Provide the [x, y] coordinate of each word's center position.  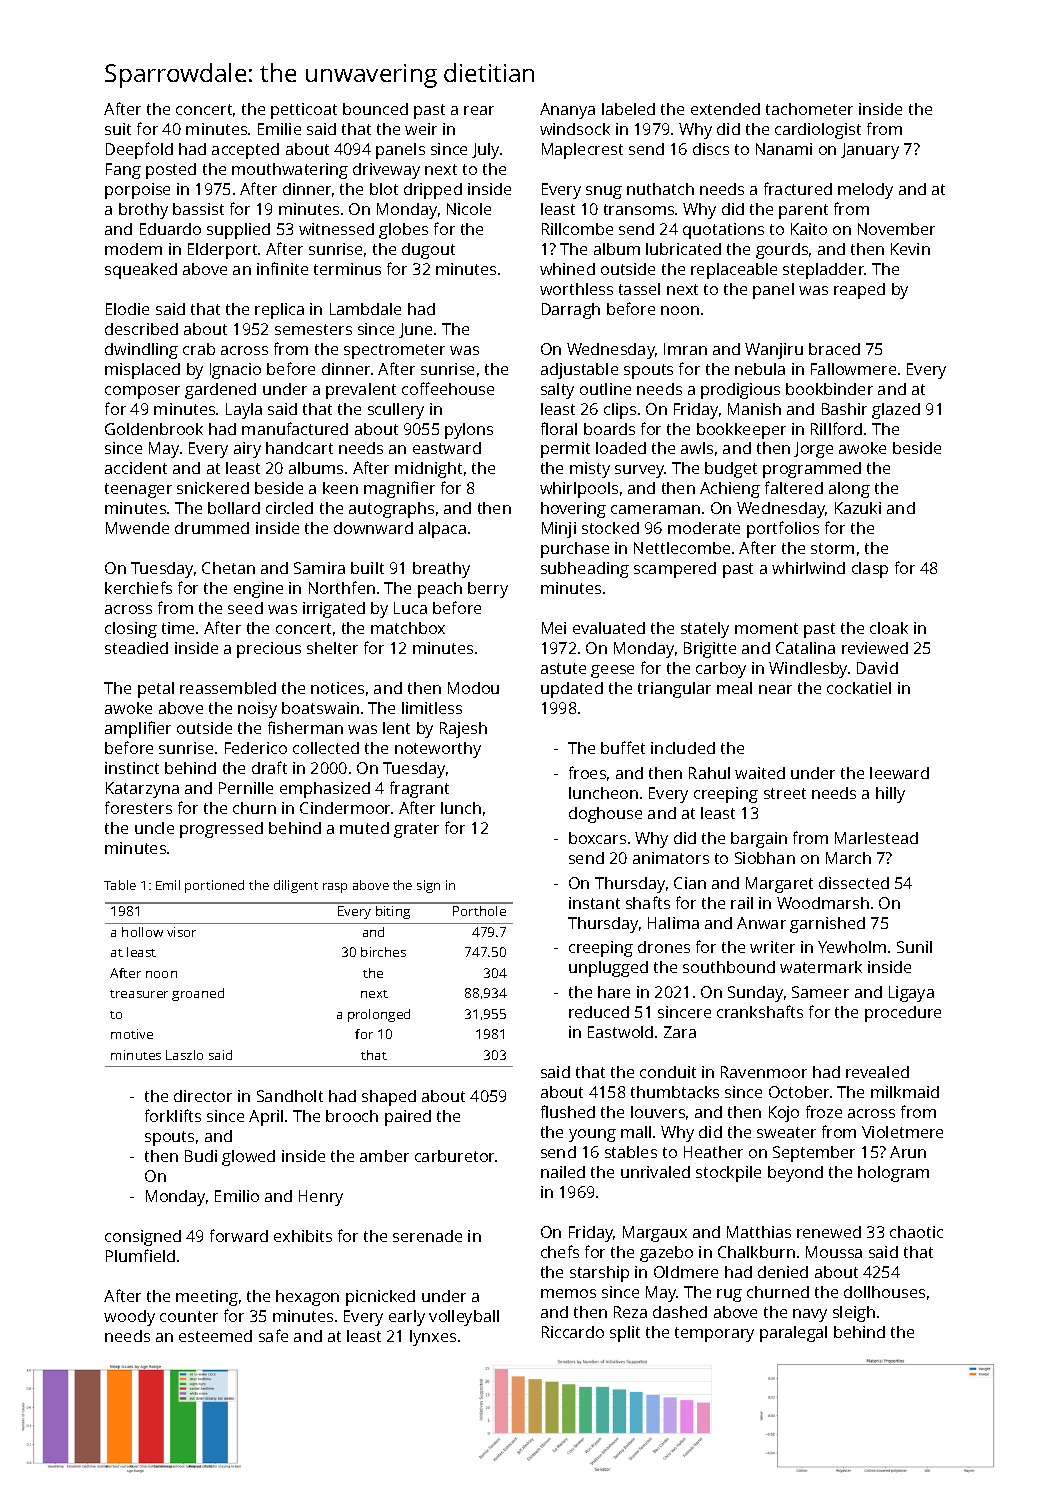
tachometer [809, 109]
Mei [554, 628]
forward [239, 1235]
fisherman [305, 727]
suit [118, 129]
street [785, 793]
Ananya [567, 111]
